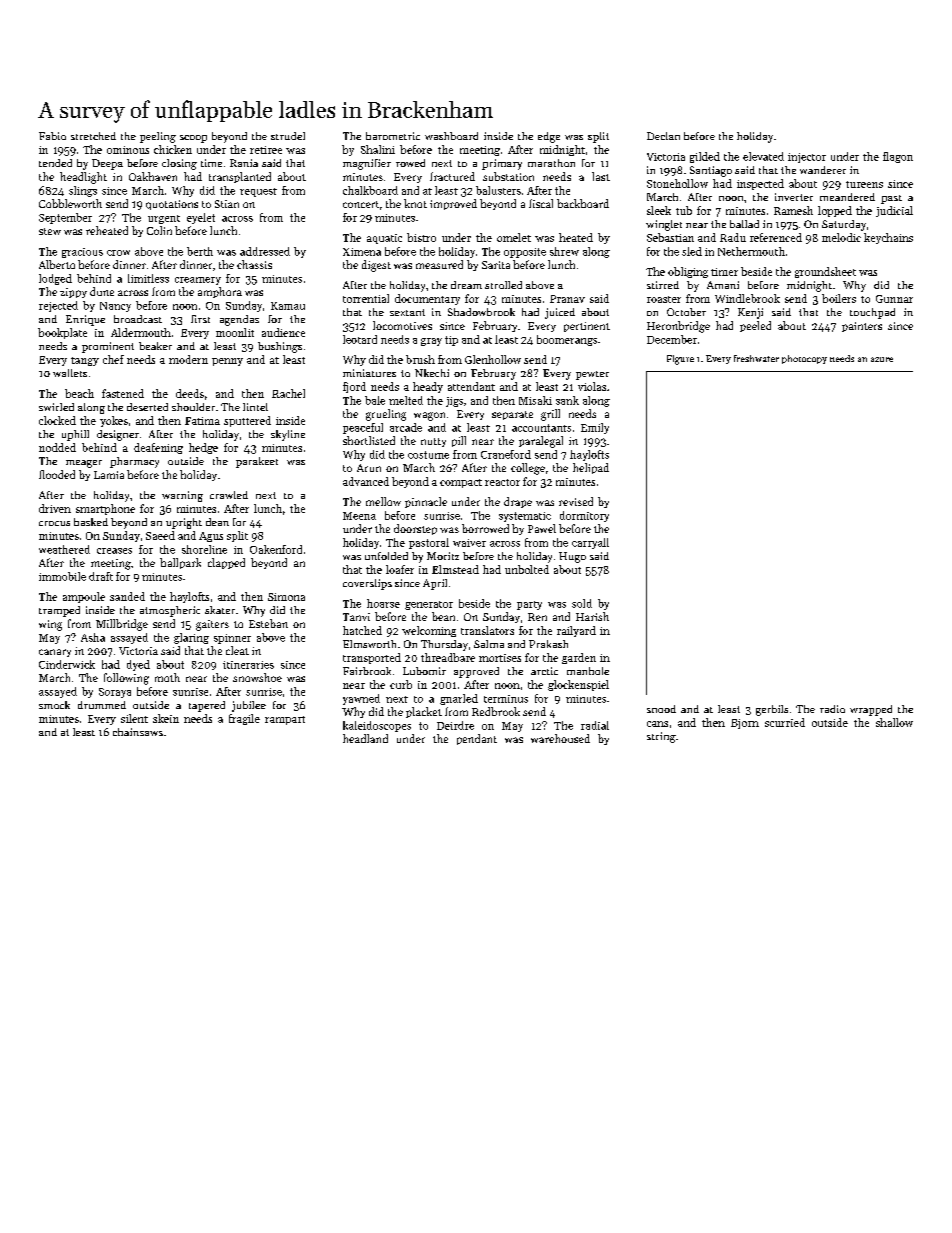  Describe the element at coordinates (54, 705) in the screenshot. I see `smock` at that location.
